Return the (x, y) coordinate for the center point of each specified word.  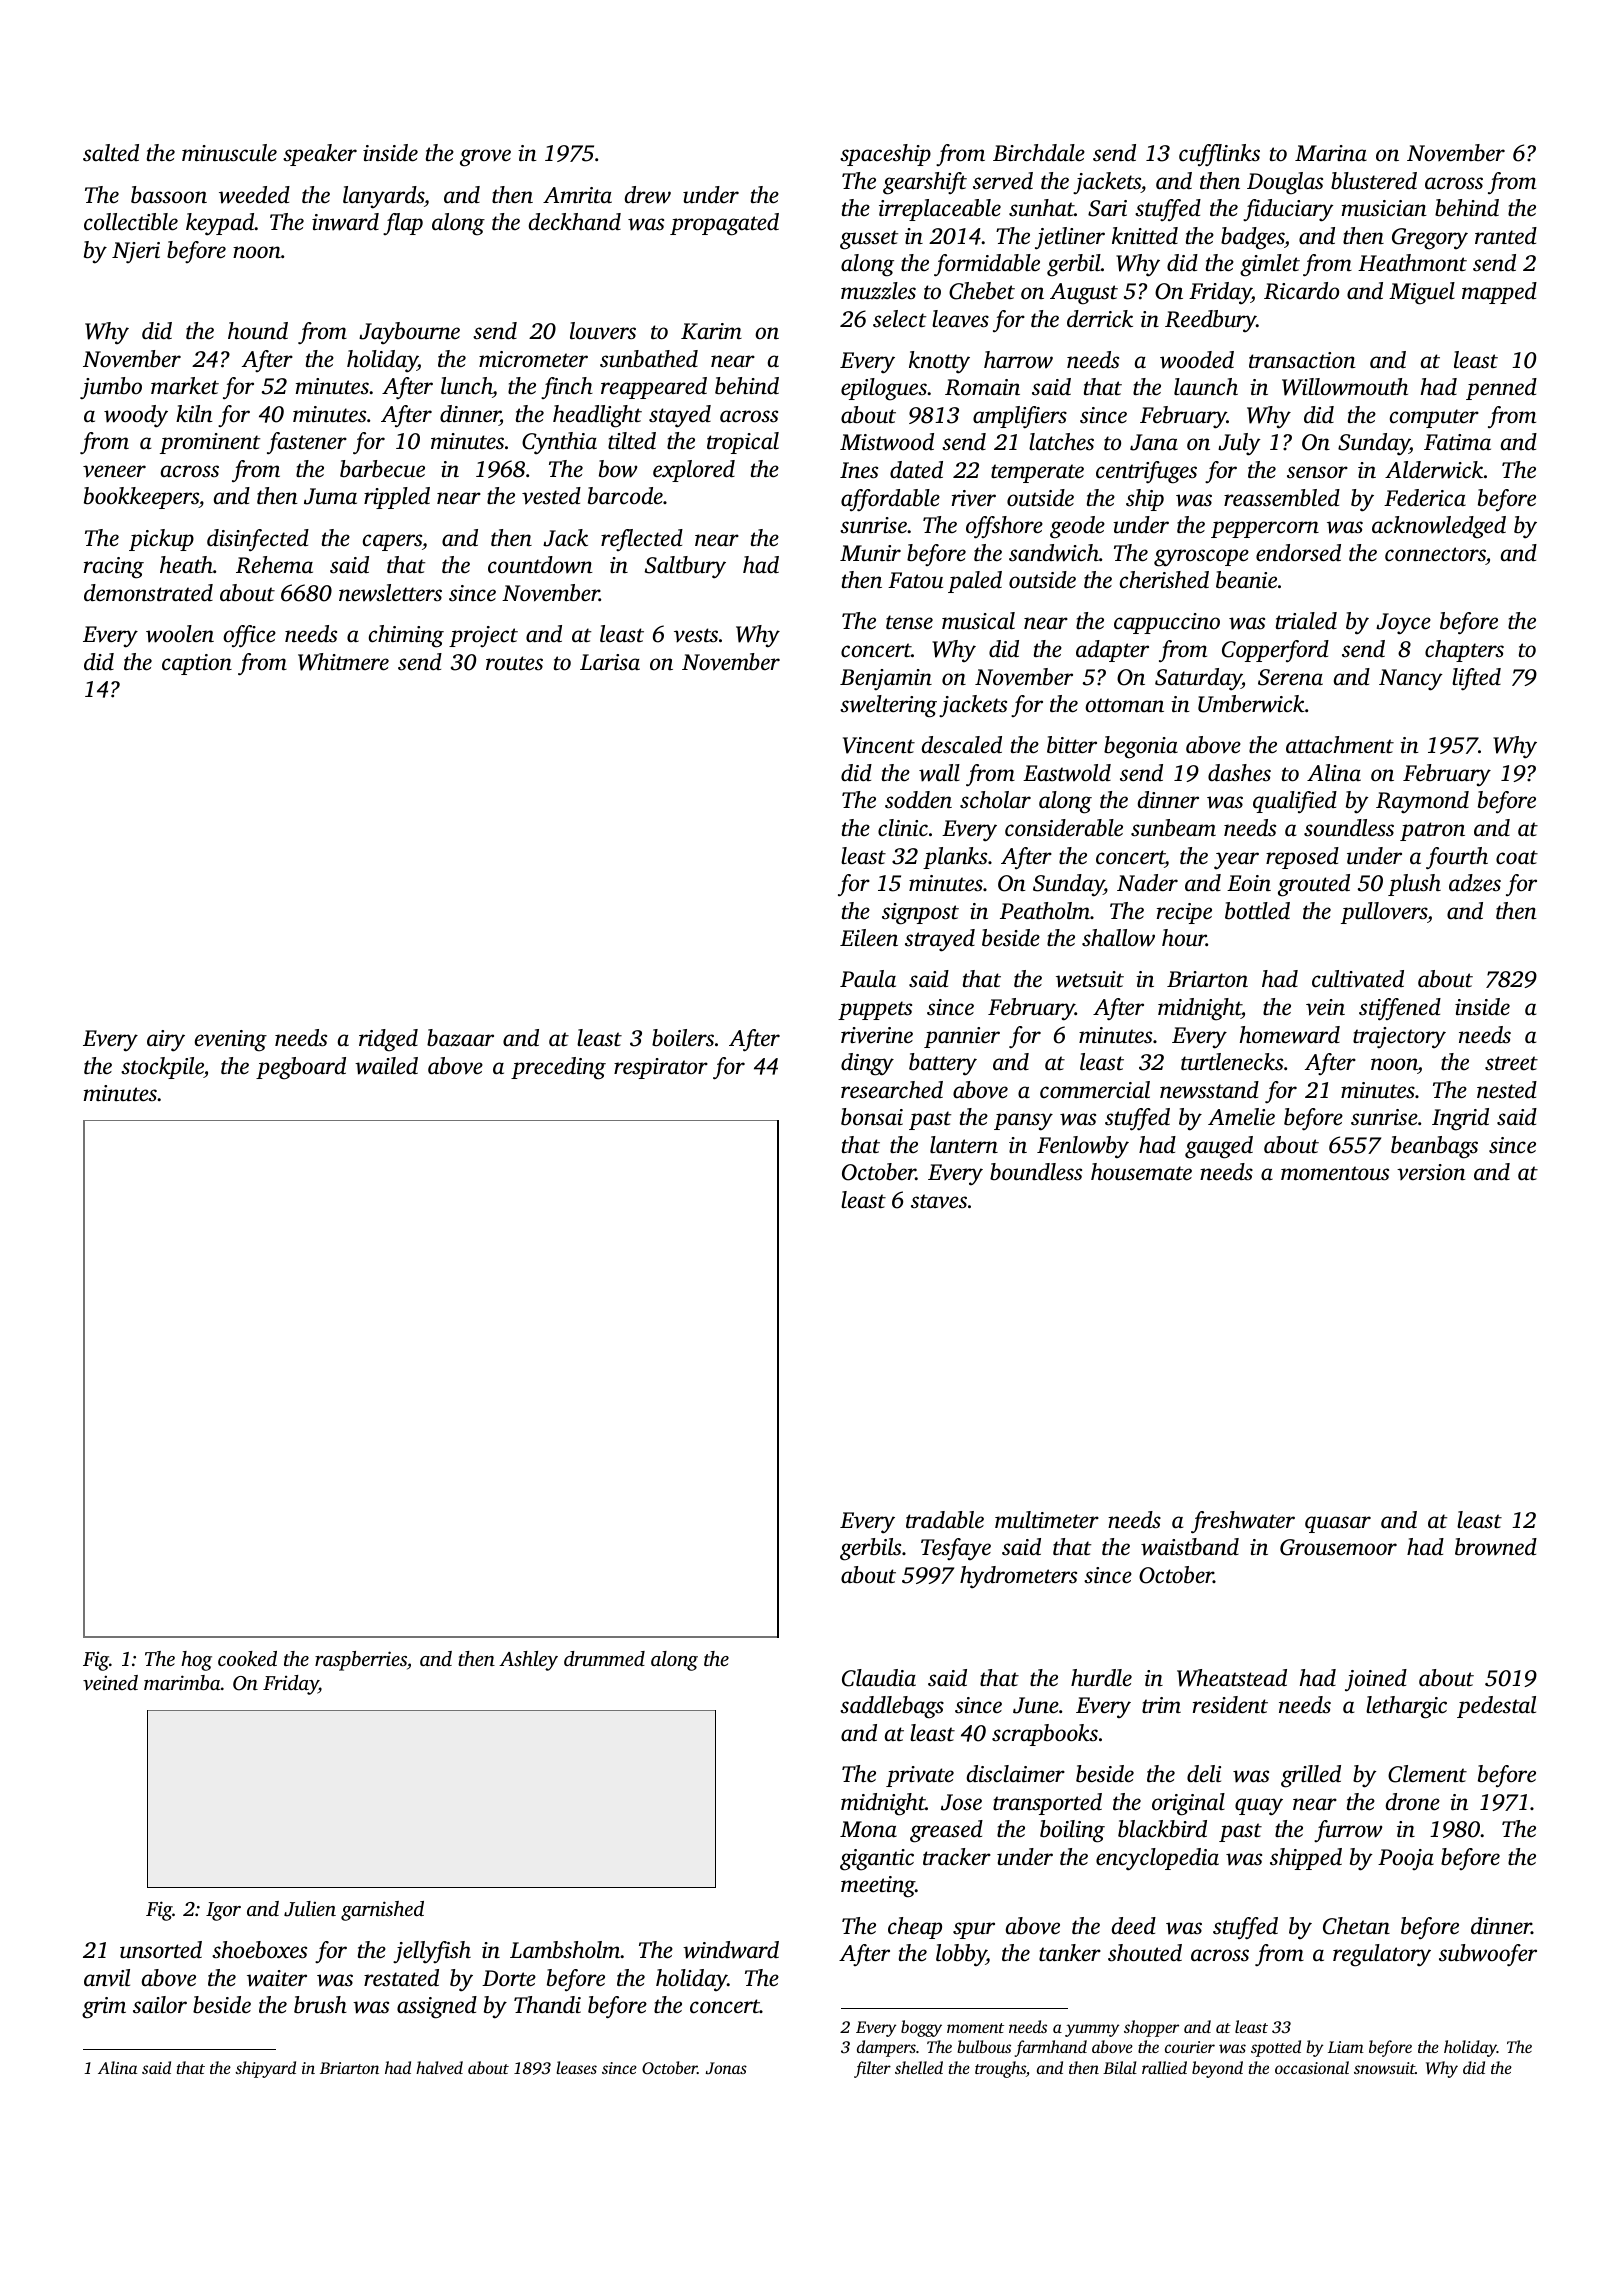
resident (1230, 1705)
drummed (604, 1658)
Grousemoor (1338, 1547)
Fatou (915, 580)
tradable (945, 1520)
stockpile (162, 1068)
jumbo (111, 388)
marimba (182, 1682)
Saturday (1198, 679)
